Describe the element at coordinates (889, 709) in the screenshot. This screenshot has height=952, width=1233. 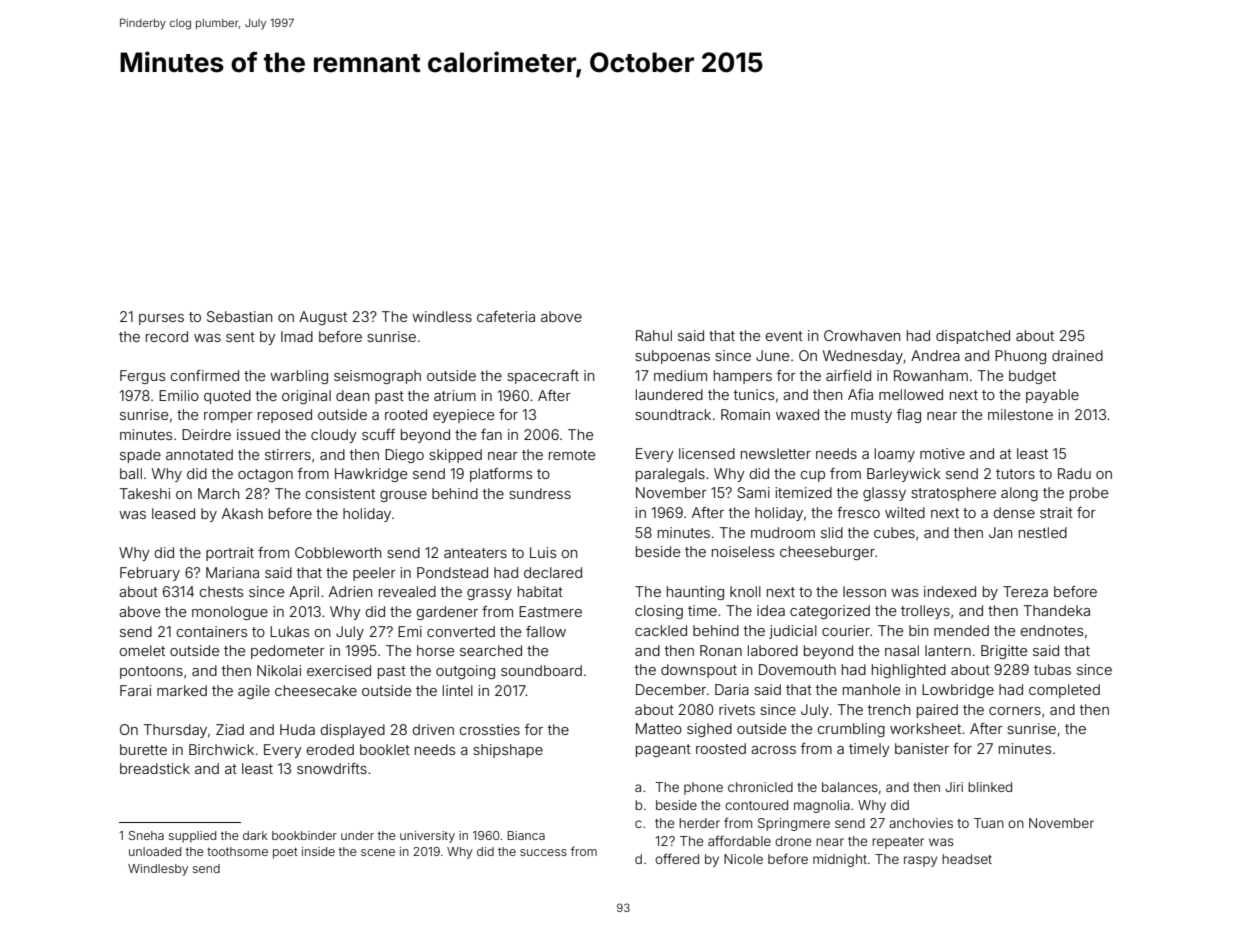
I see `trench` at that location.
